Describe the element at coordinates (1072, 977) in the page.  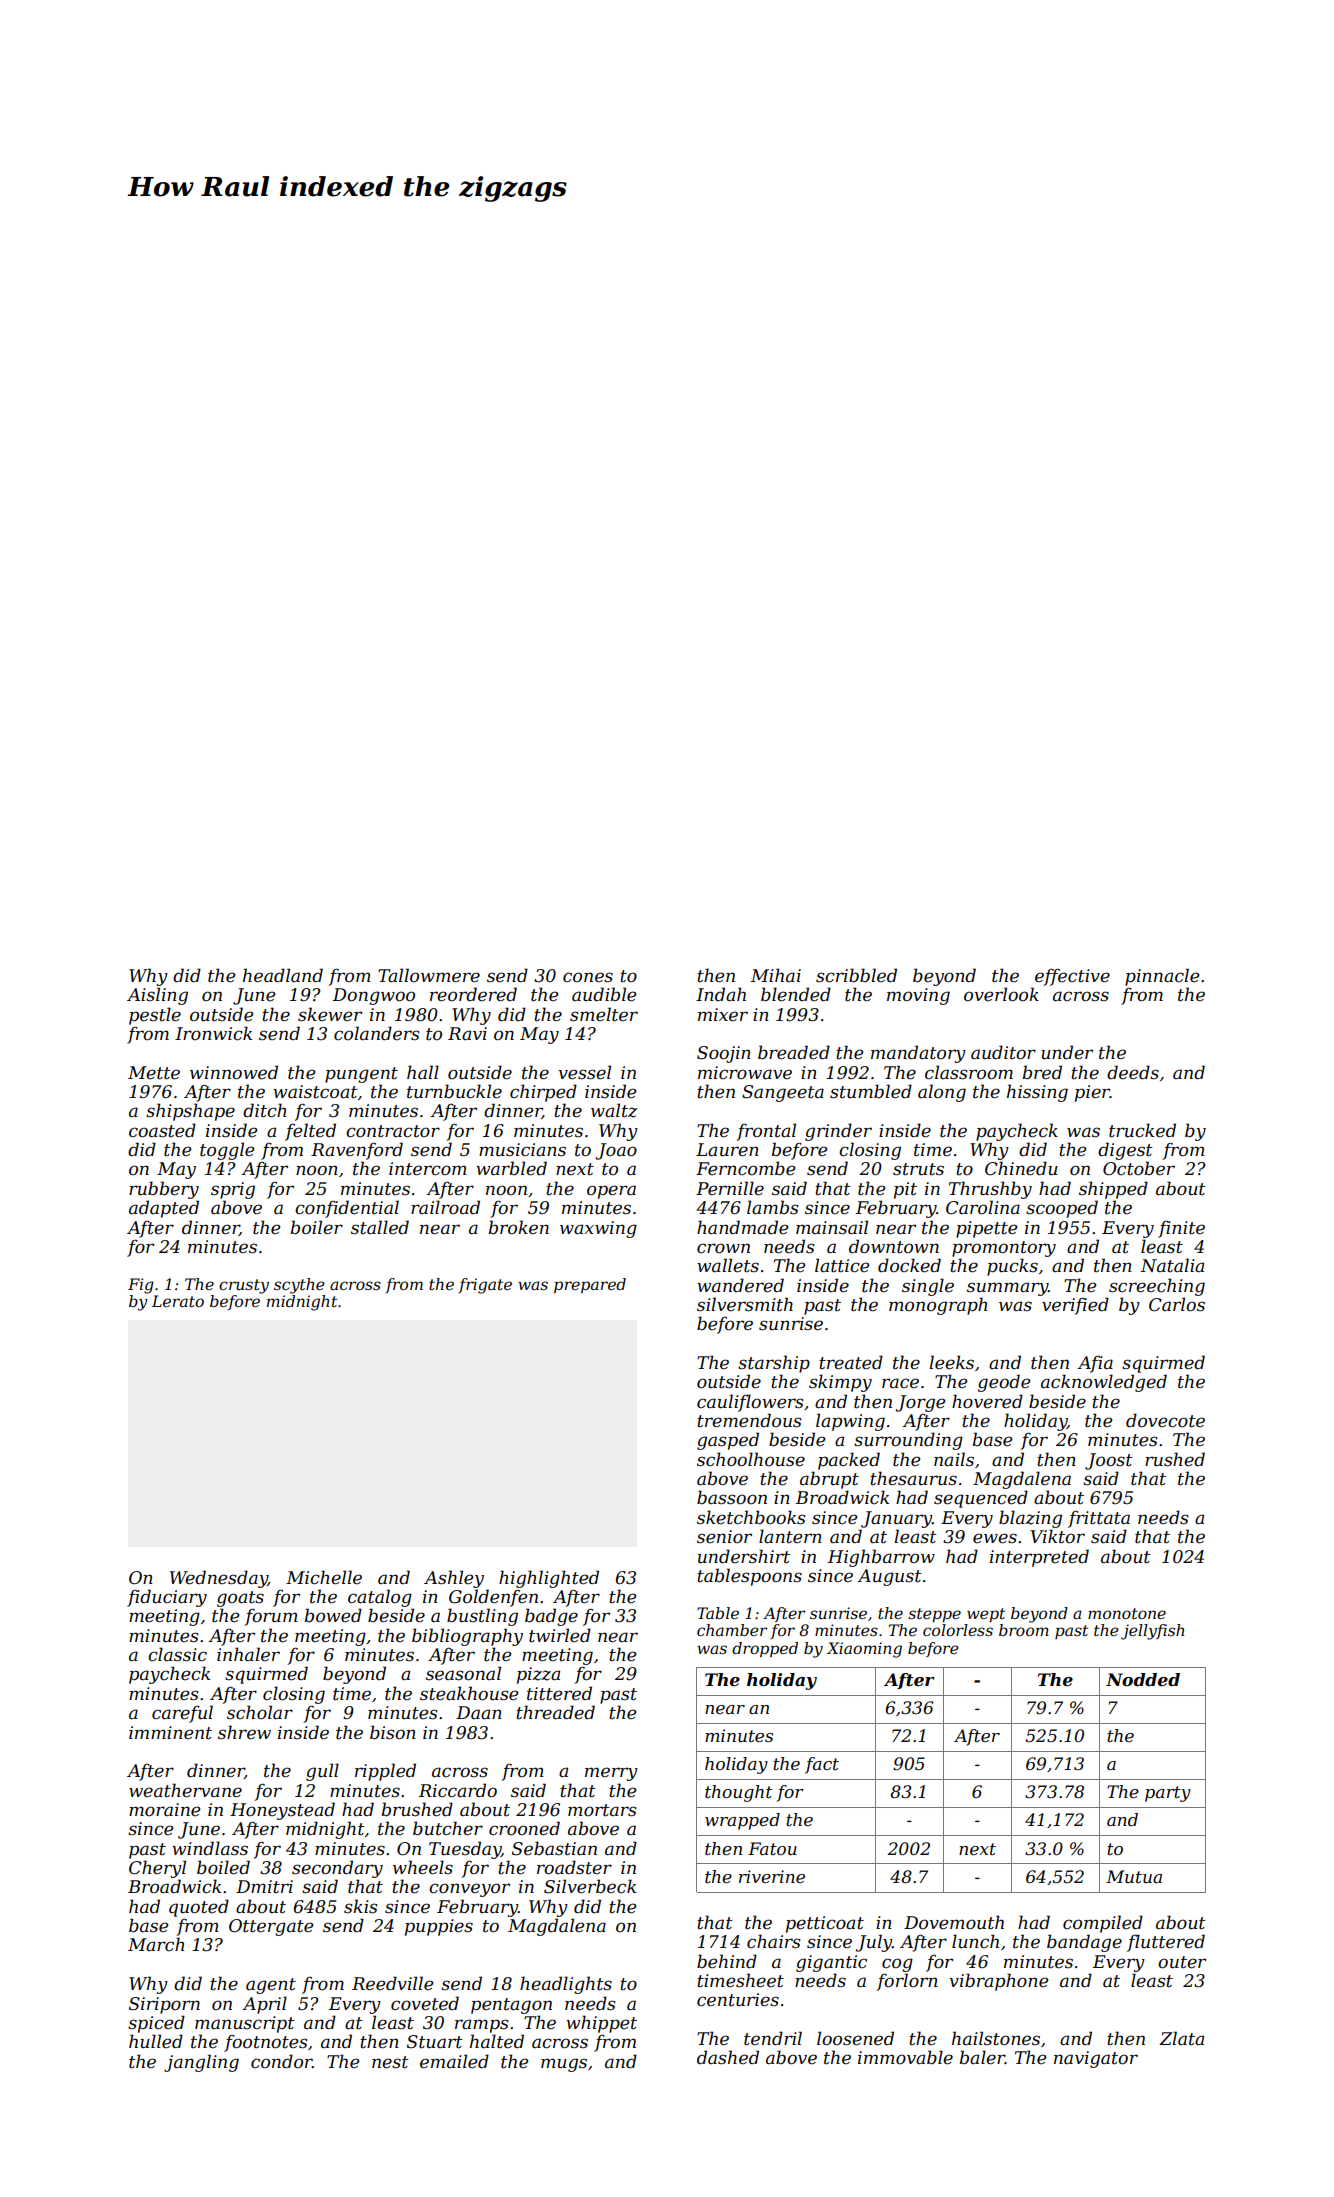
I see `effective` at that location.
